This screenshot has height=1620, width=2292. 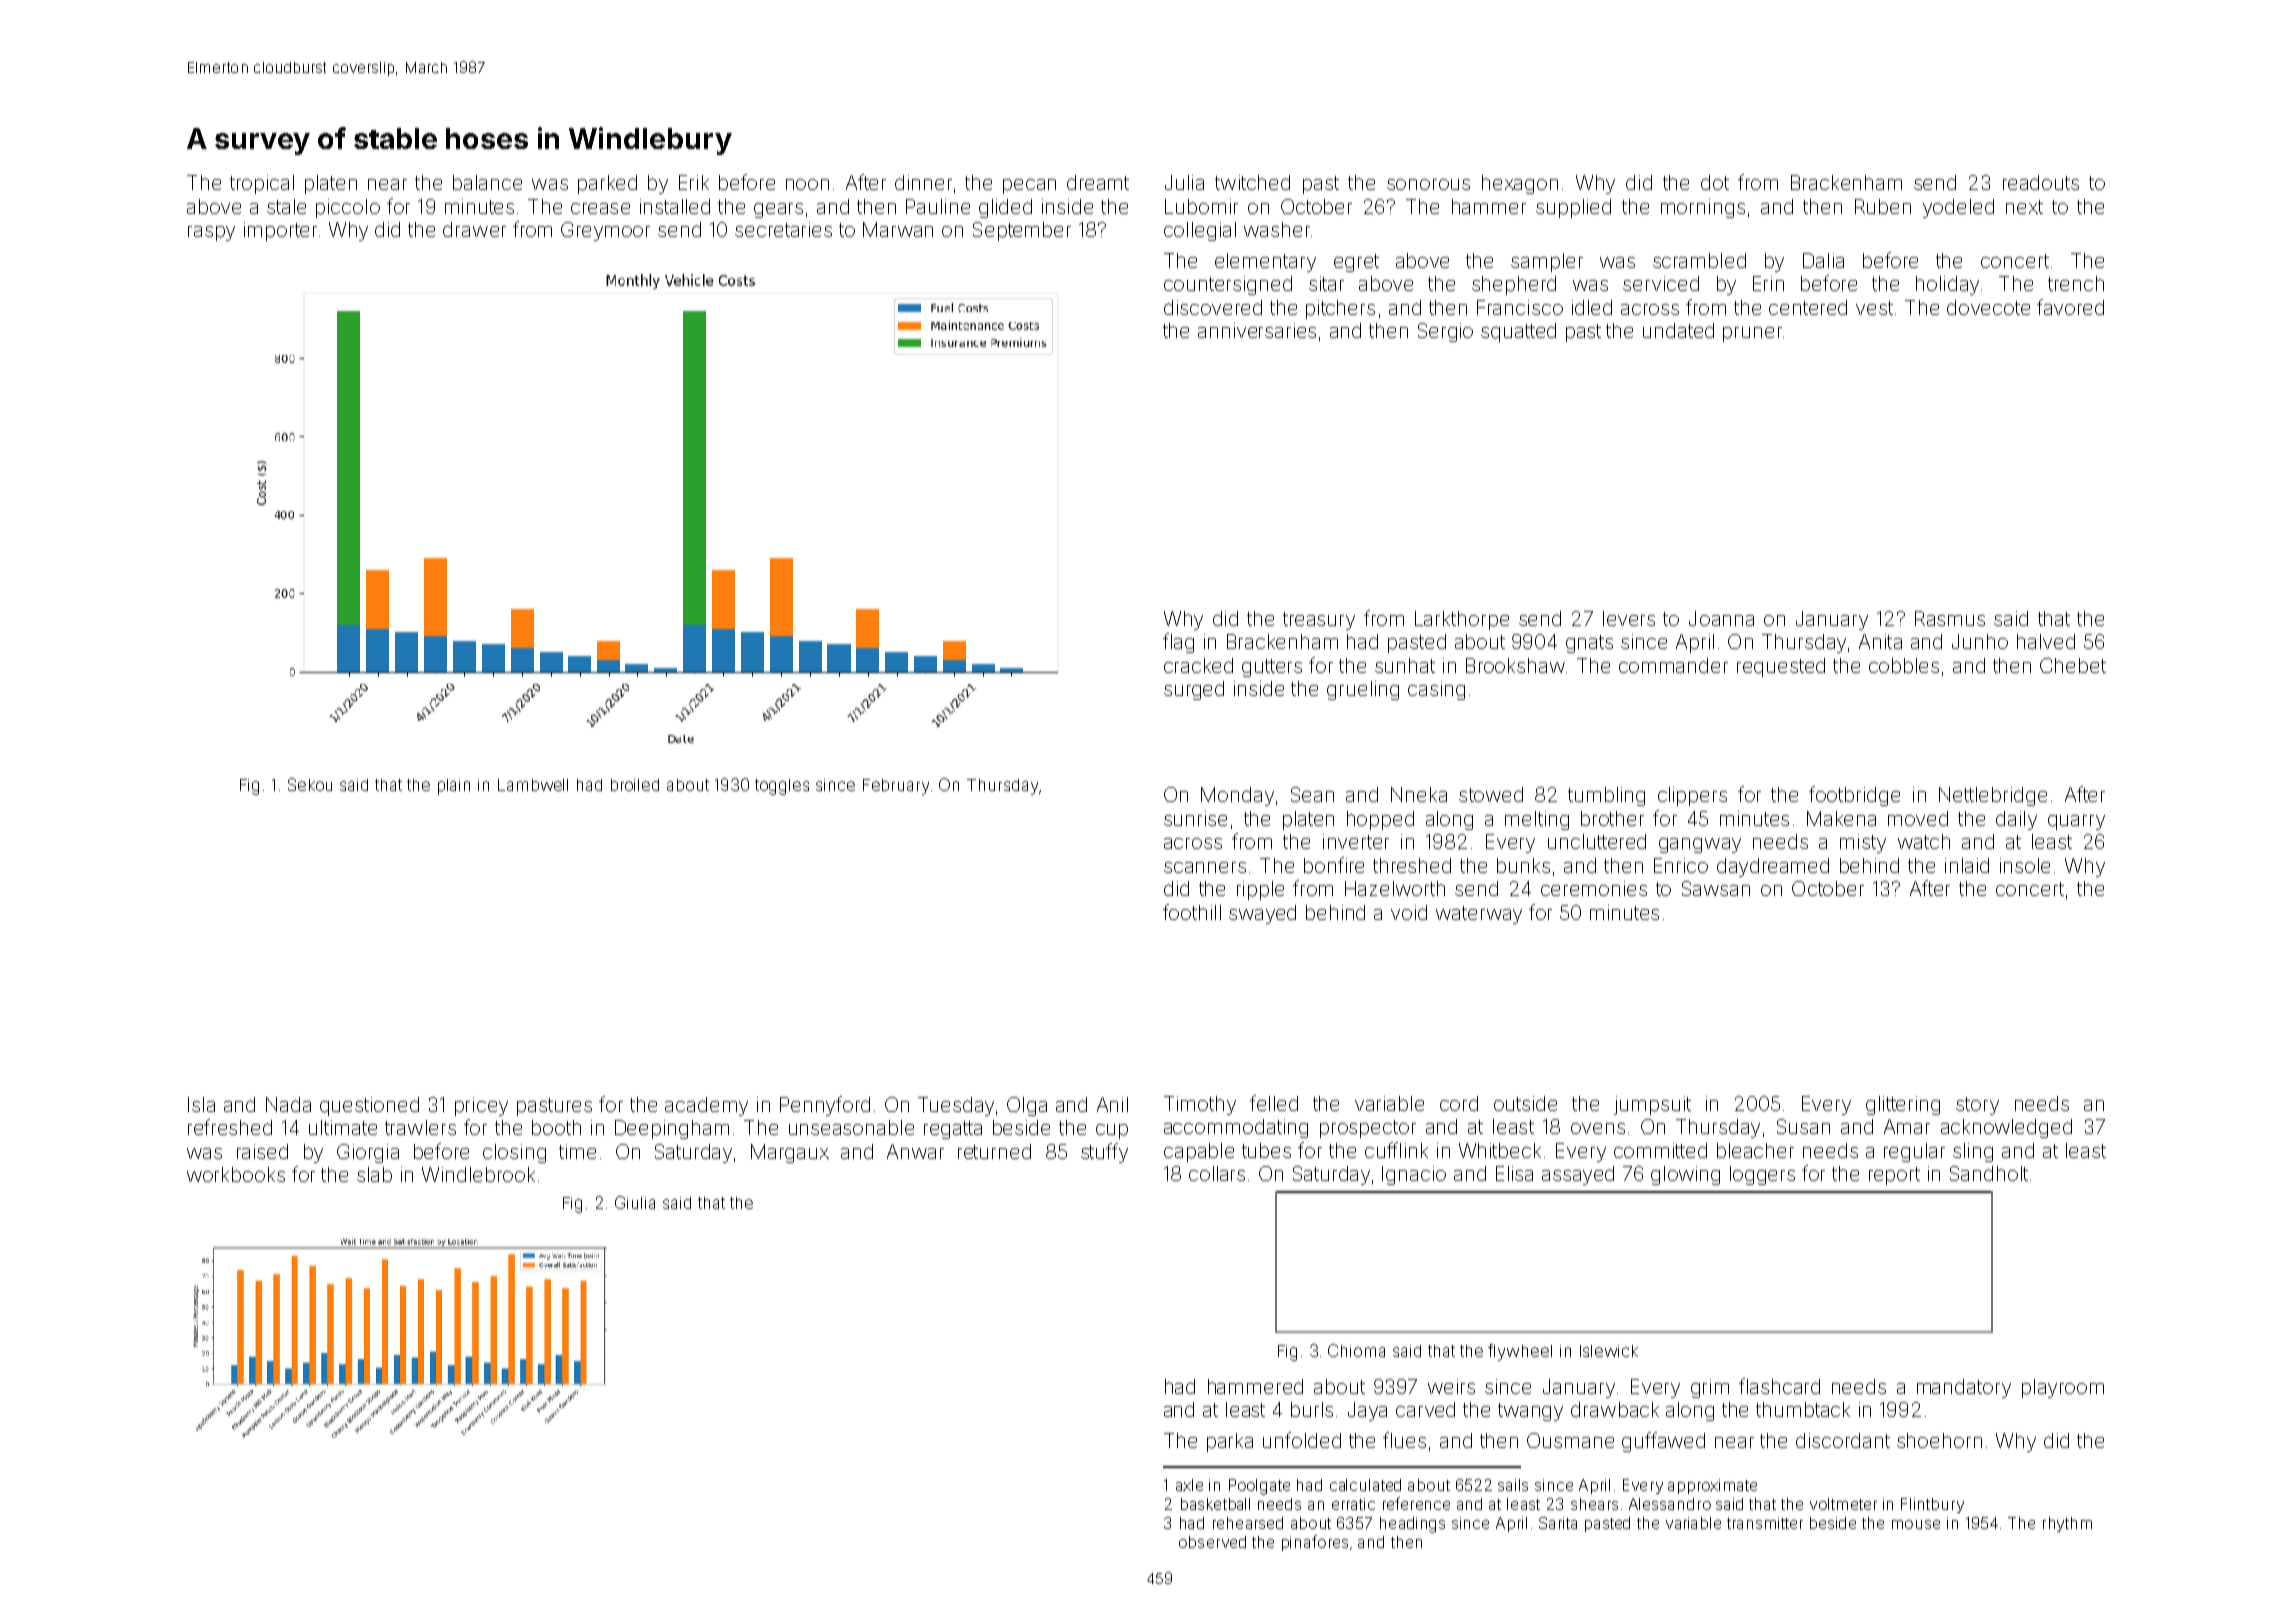 I want to click on regatta, so click(x=953, y=1130).
